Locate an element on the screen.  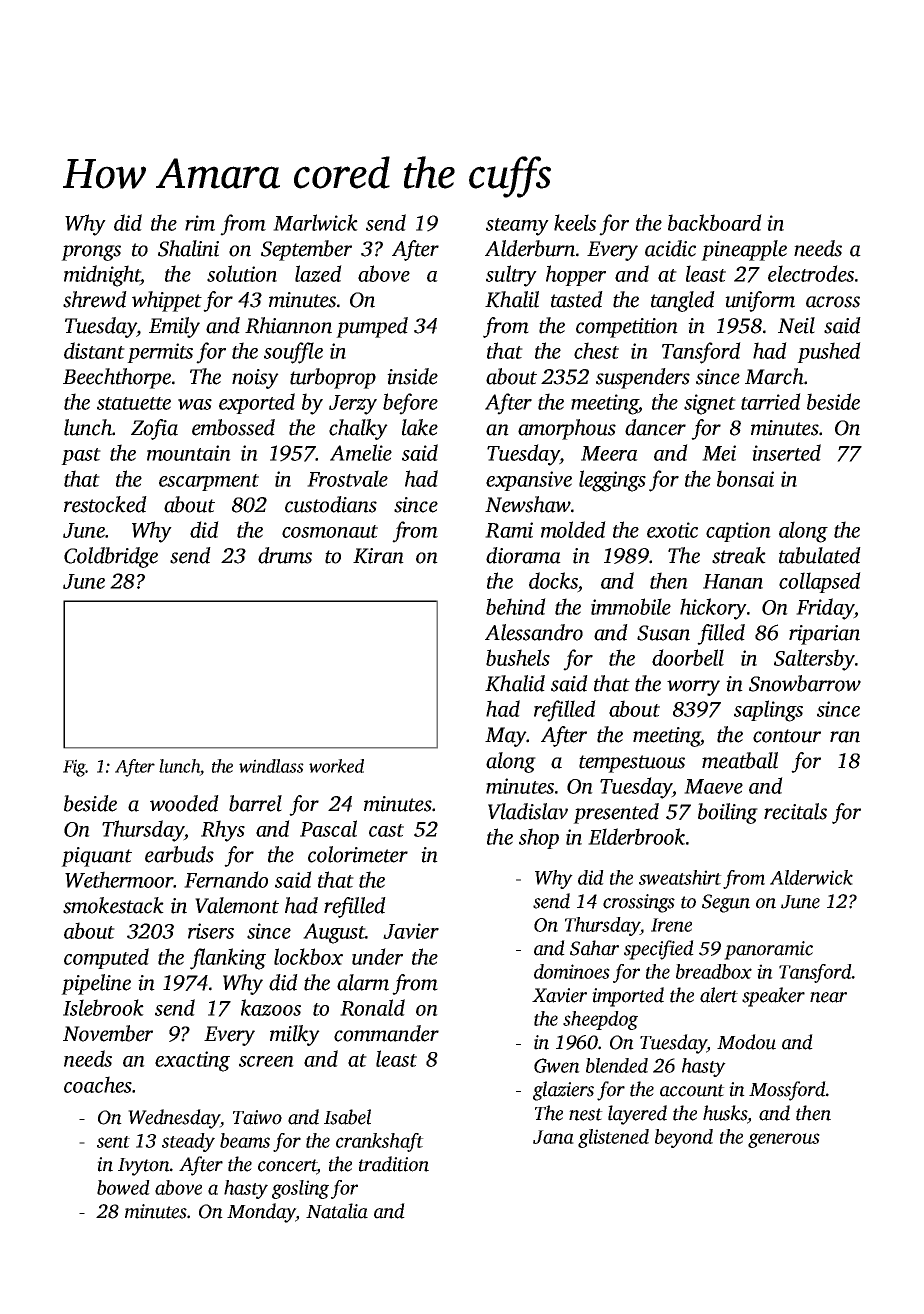
Marlwick is located at coordinates (315, 222).
